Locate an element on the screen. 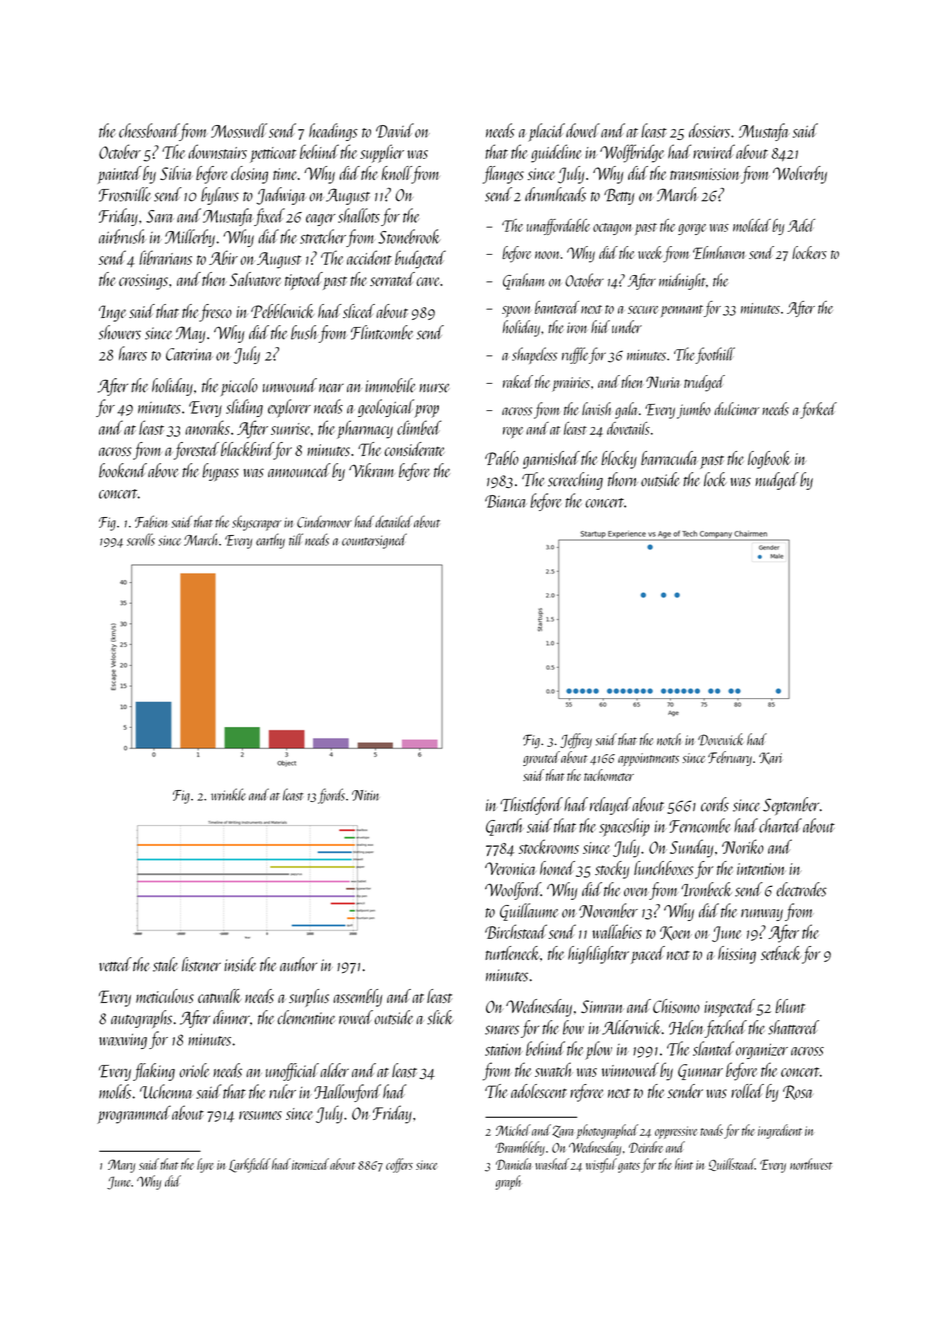 The image size is (939, 1333). lyre is located at coordinates (205, 1165).
